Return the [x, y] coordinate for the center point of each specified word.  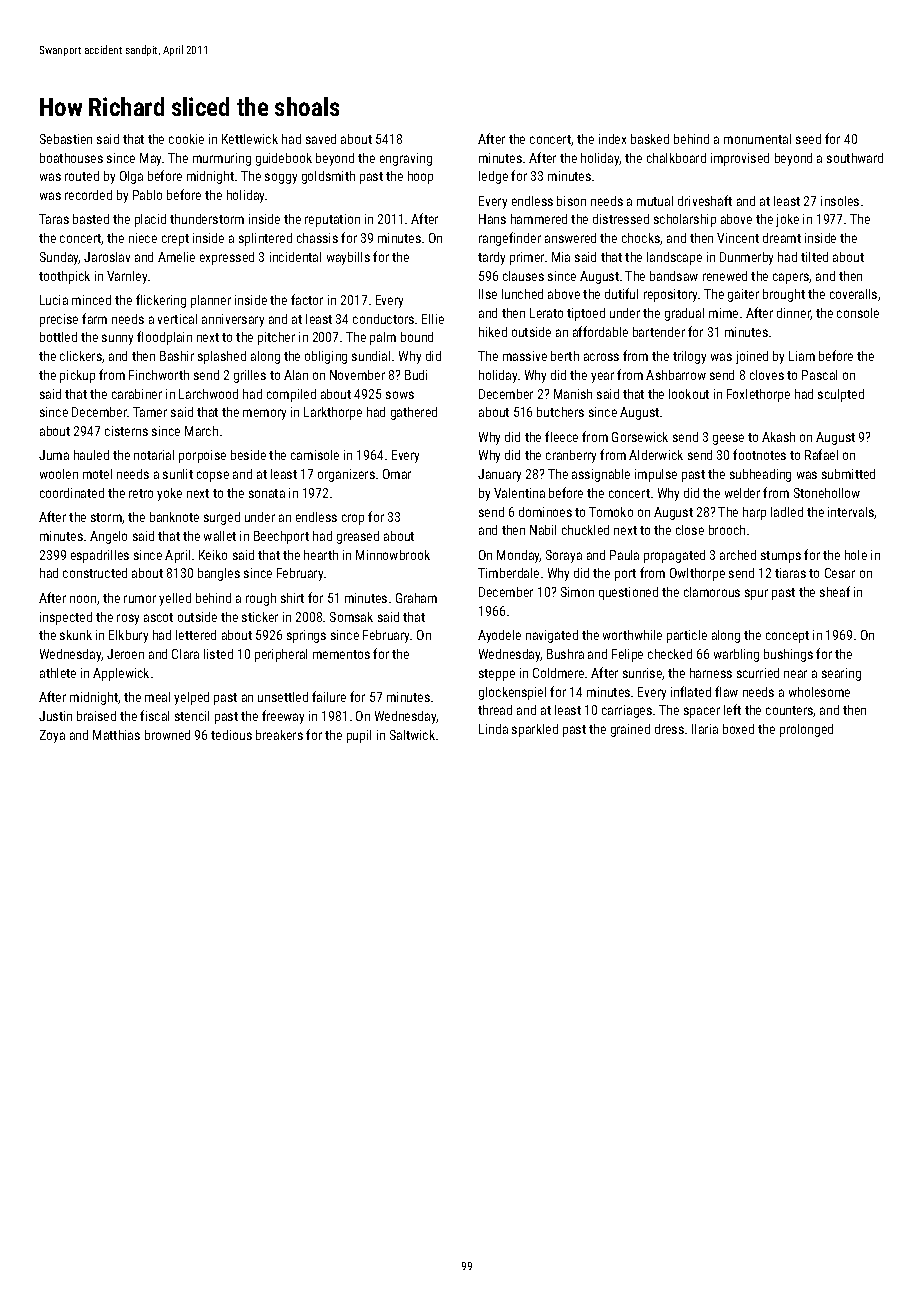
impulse [656, 475]
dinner [794, 314]
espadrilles [100, 556]
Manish [573, 394]
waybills [348, 258]
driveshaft [705, 200]
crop [353, 519]
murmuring [222, 159]
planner [211, 301]
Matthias [116, 735]
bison [571, 201]
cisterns [126, 431]
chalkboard [676, 158]
